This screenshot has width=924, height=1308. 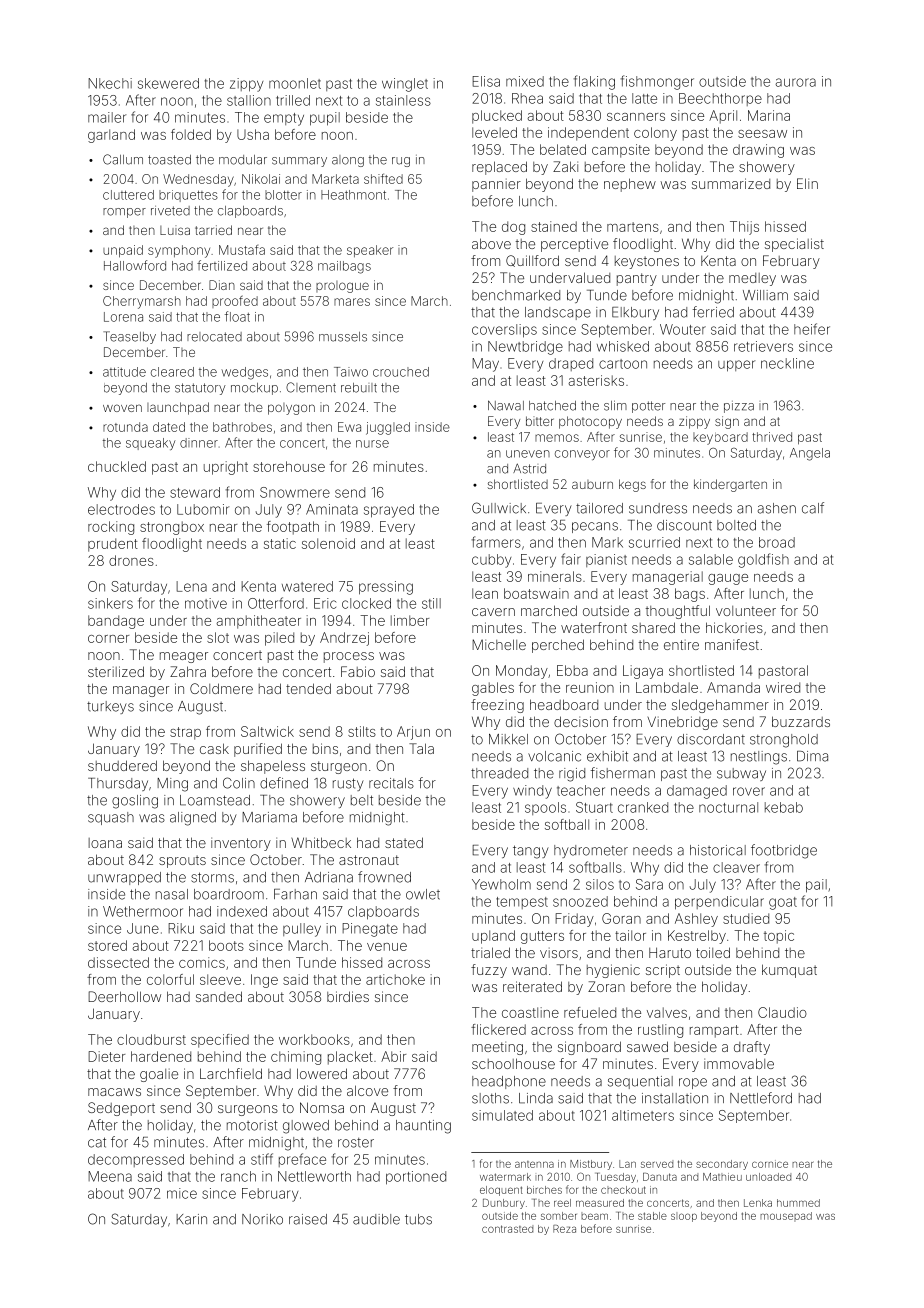 I want to click on tubs, so click(x=418, y=1219).
